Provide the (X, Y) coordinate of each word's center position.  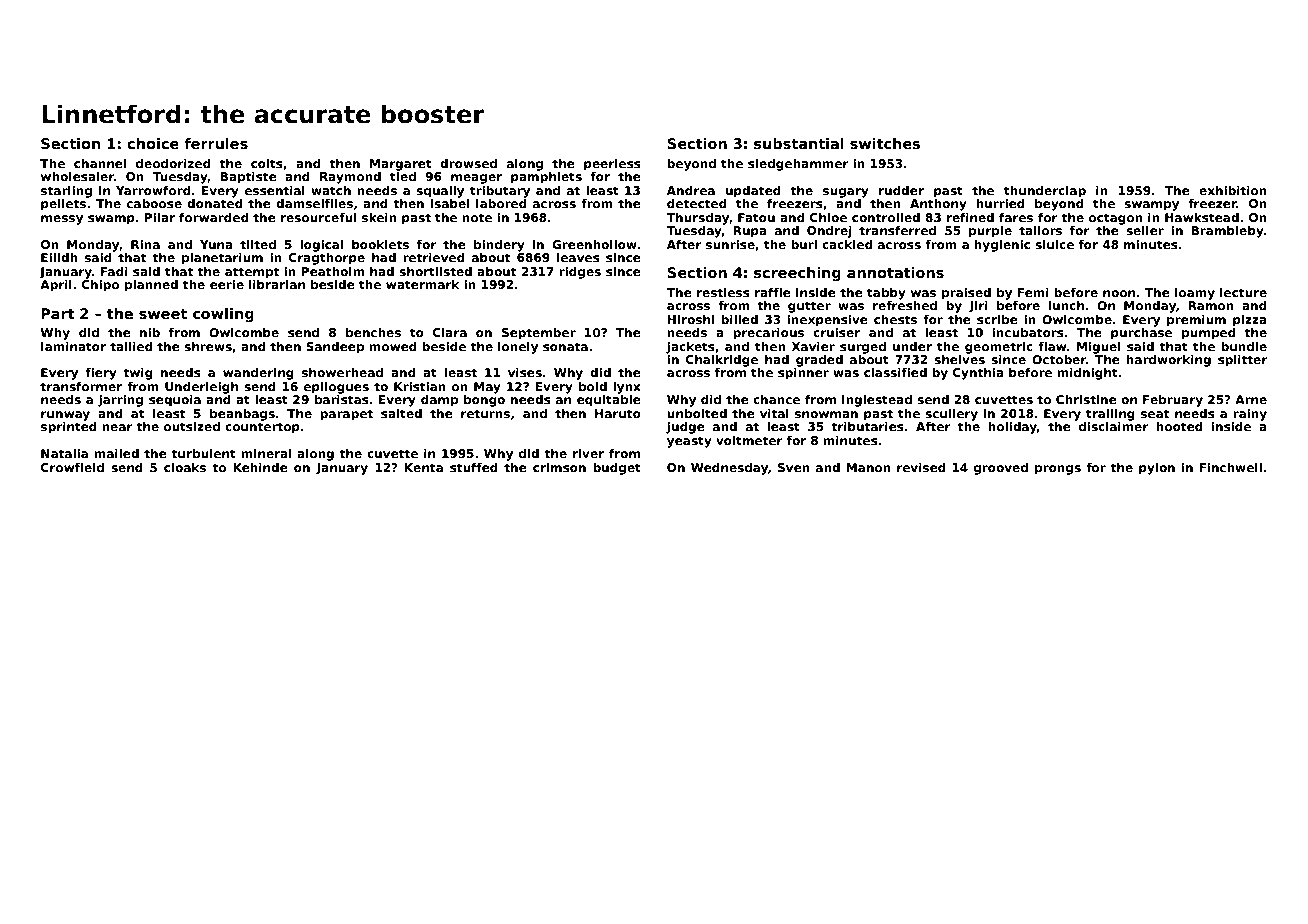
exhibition (1233, 190)
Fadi (114, 271)
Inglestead (877, 401)
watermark (422, 284)
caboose (154, 203)
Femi (1033, 292)
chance (776, 399)
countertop (262, 428)
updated (753, 192)
